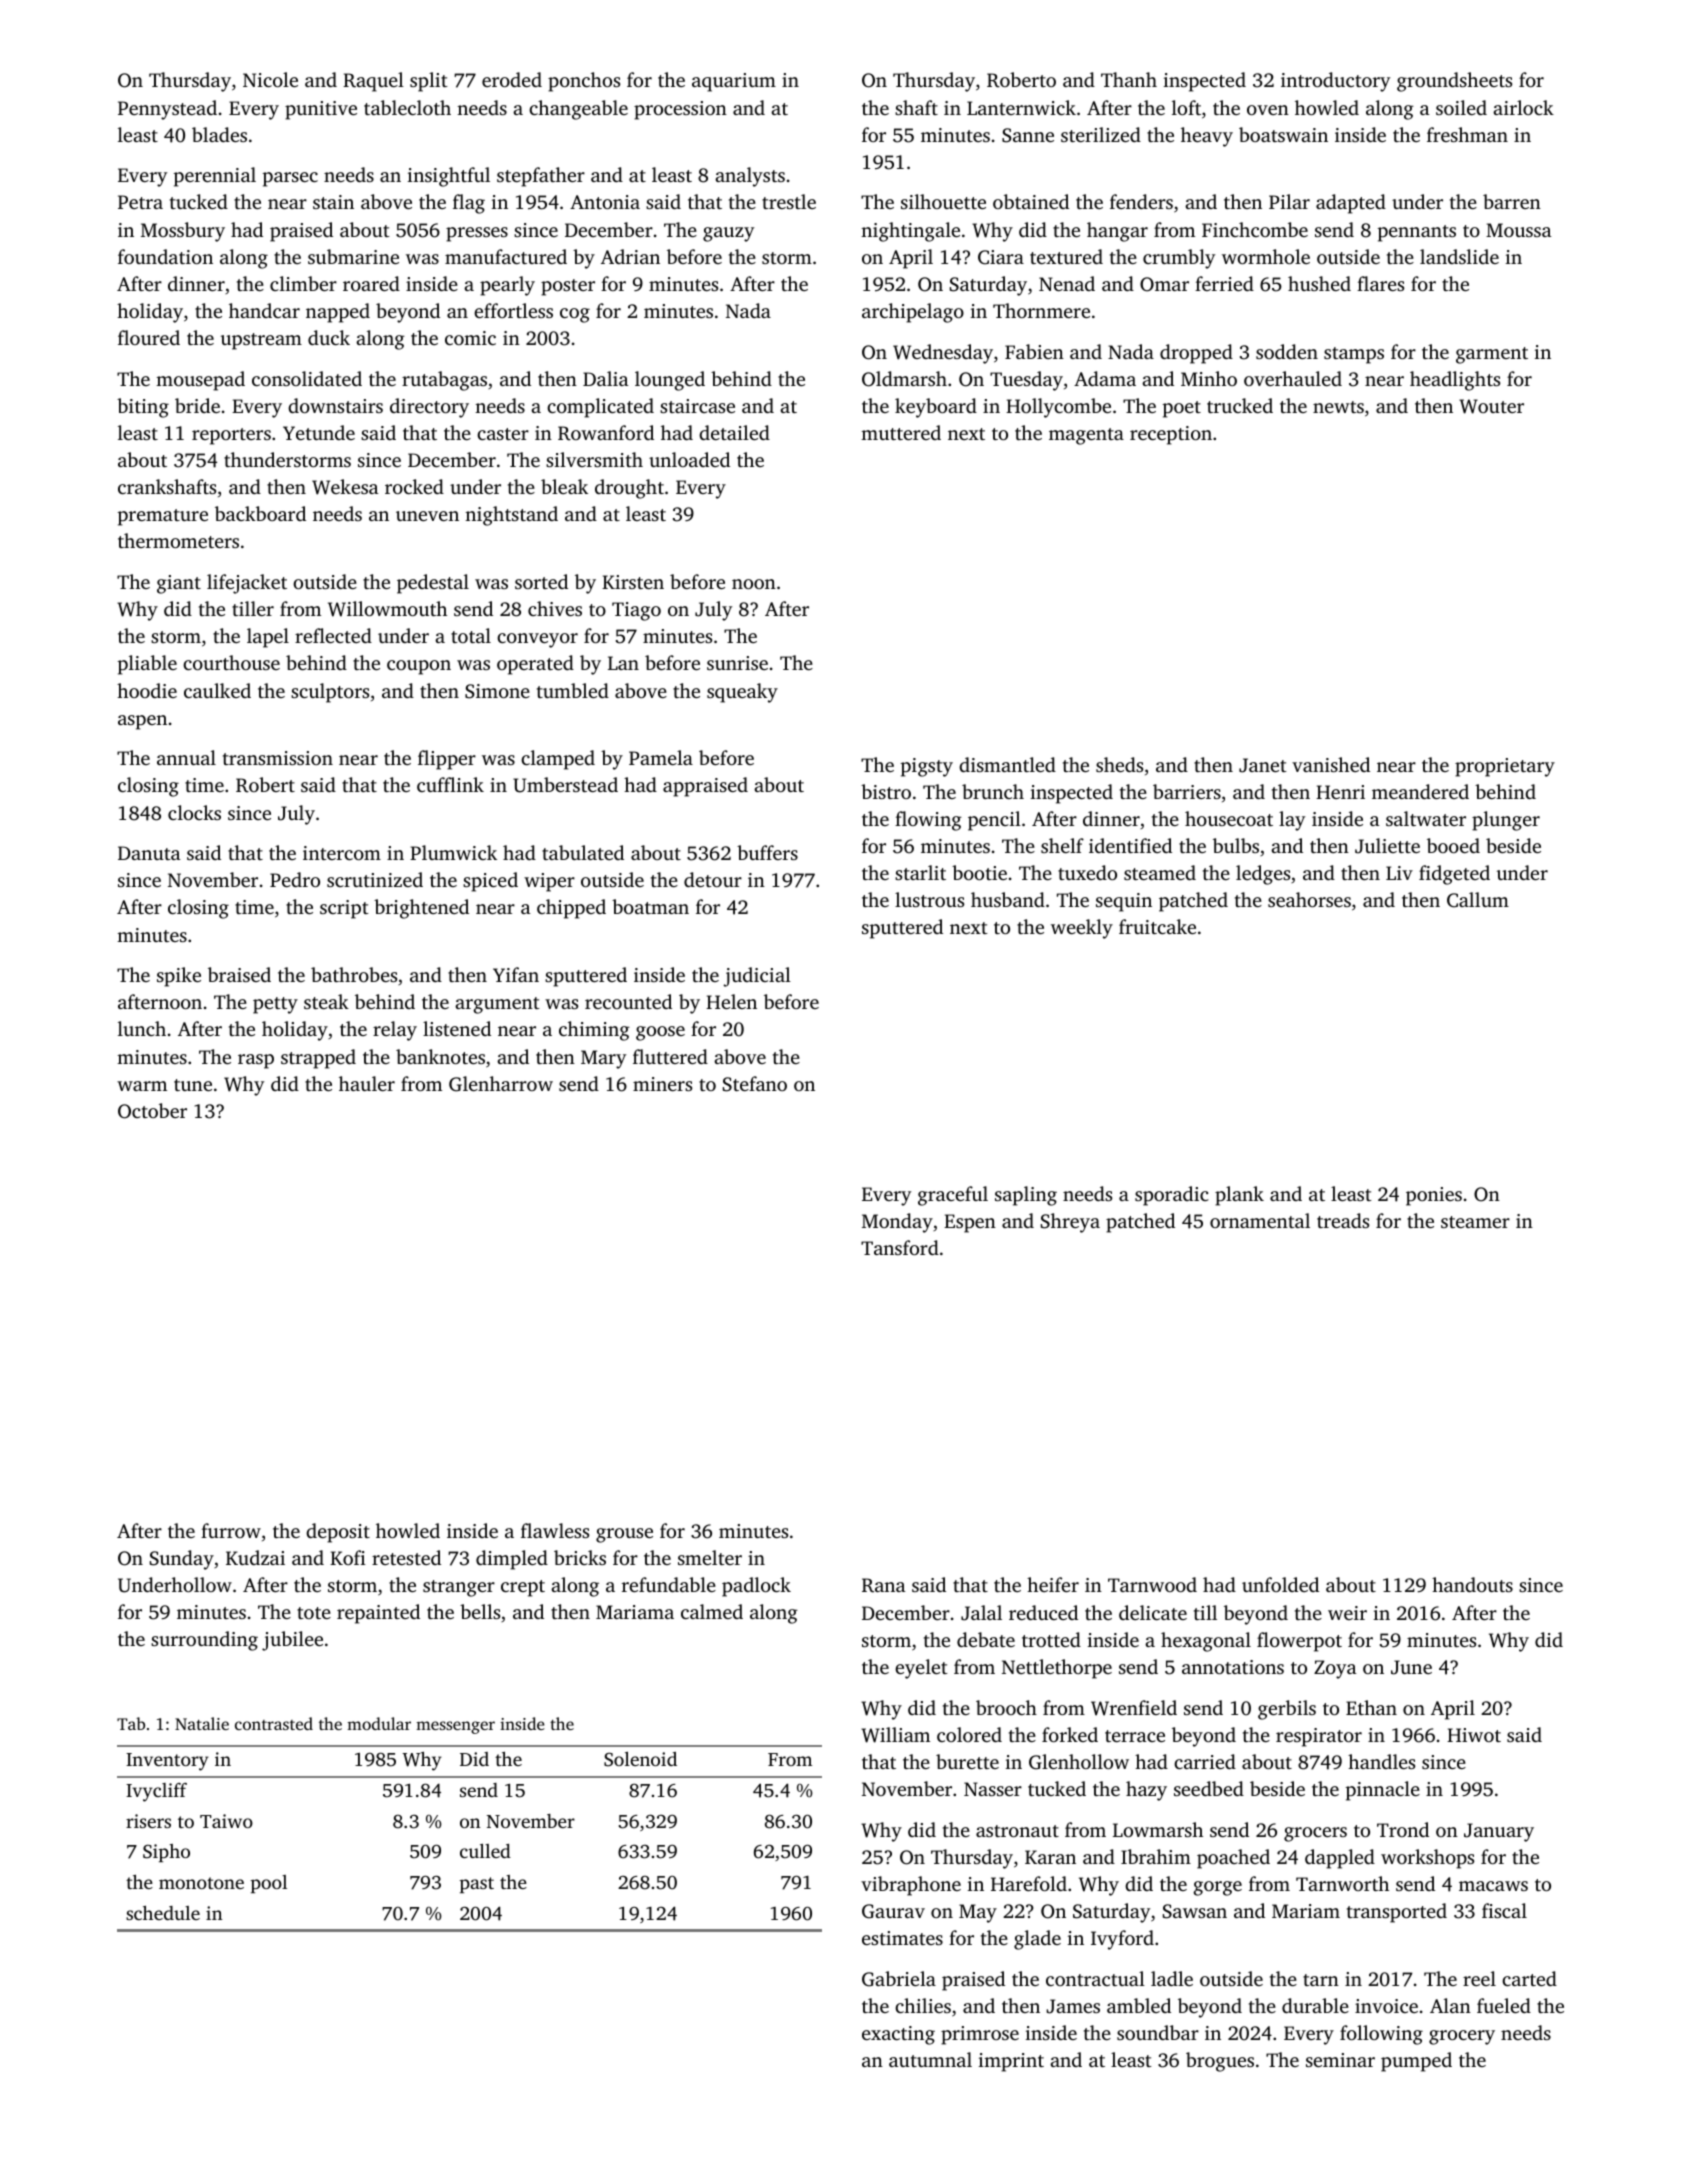 Image resolution: width=1683 pixels, height=2178 pixels. What do you see at coordinates (1171, 435) in the screenshot?
I see `reception` at bounding box center [1171, 435].
